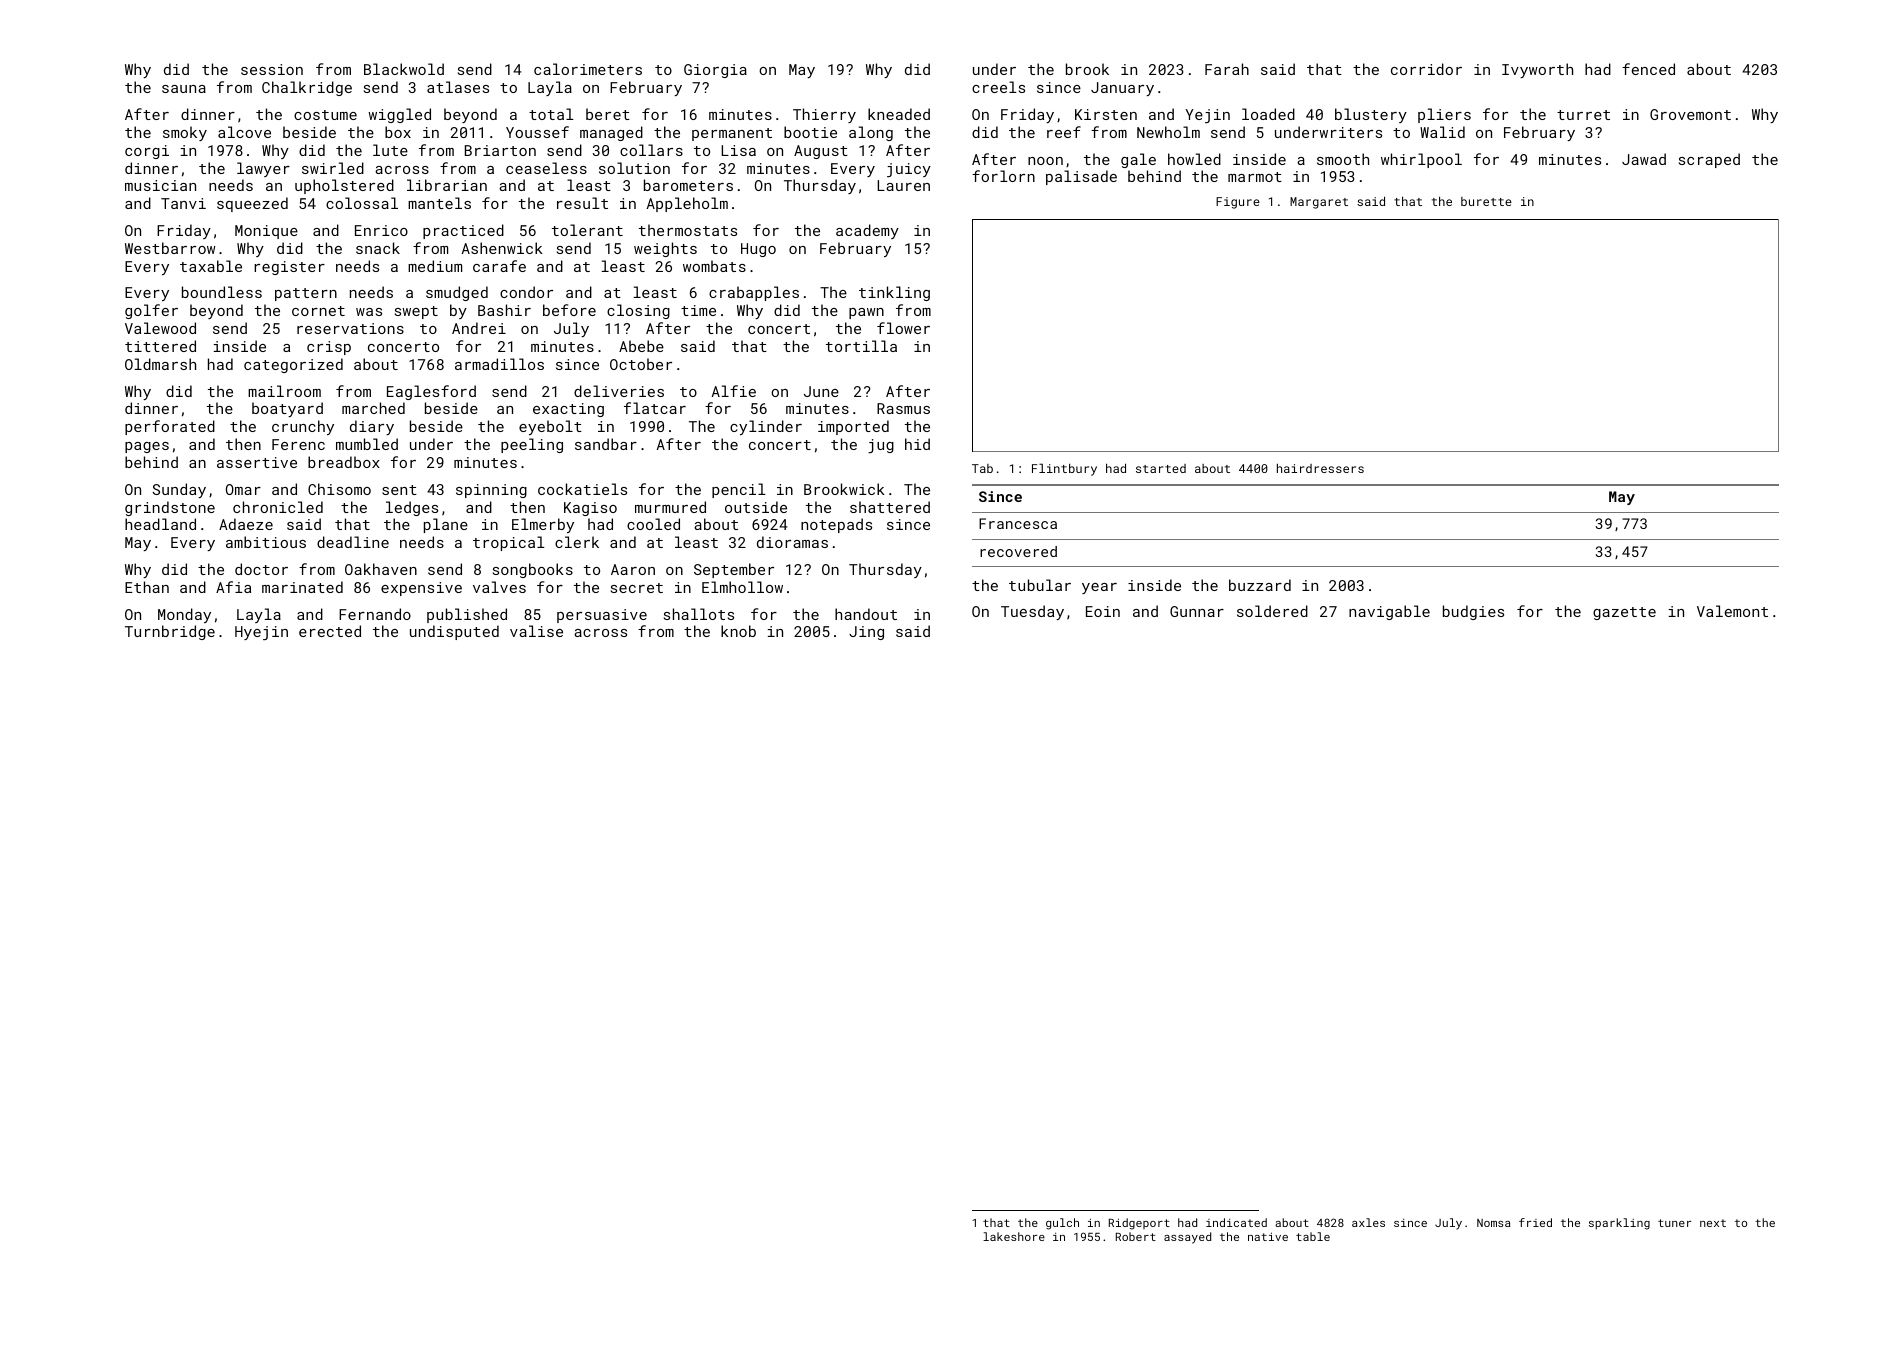  Describe the element at coordinates (738, 631) in the document. I see `knob` at that location.
